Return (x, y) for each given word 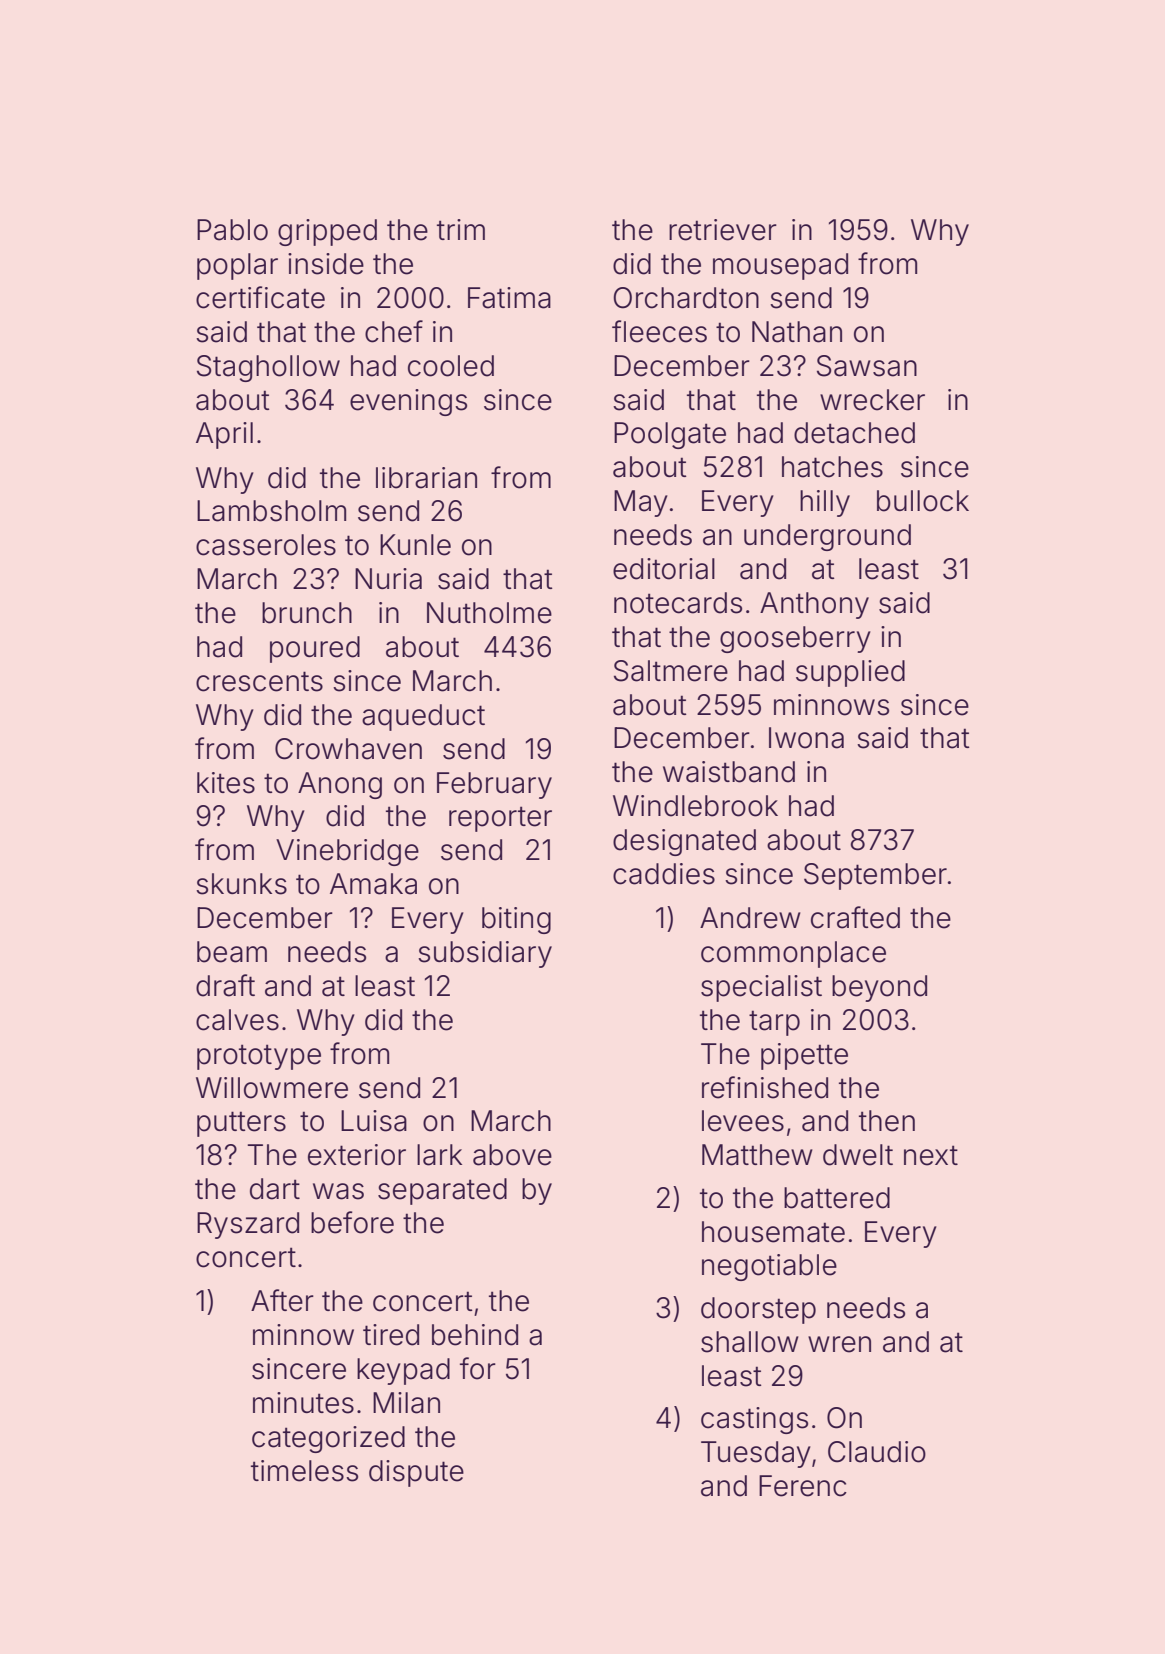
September (875, 876)
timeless (304, 1471)
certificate (260, 297)
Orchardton (686, 298)
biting (516, 920)
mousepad (780, 266)
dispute (416, 1473)
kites (226, 783)
